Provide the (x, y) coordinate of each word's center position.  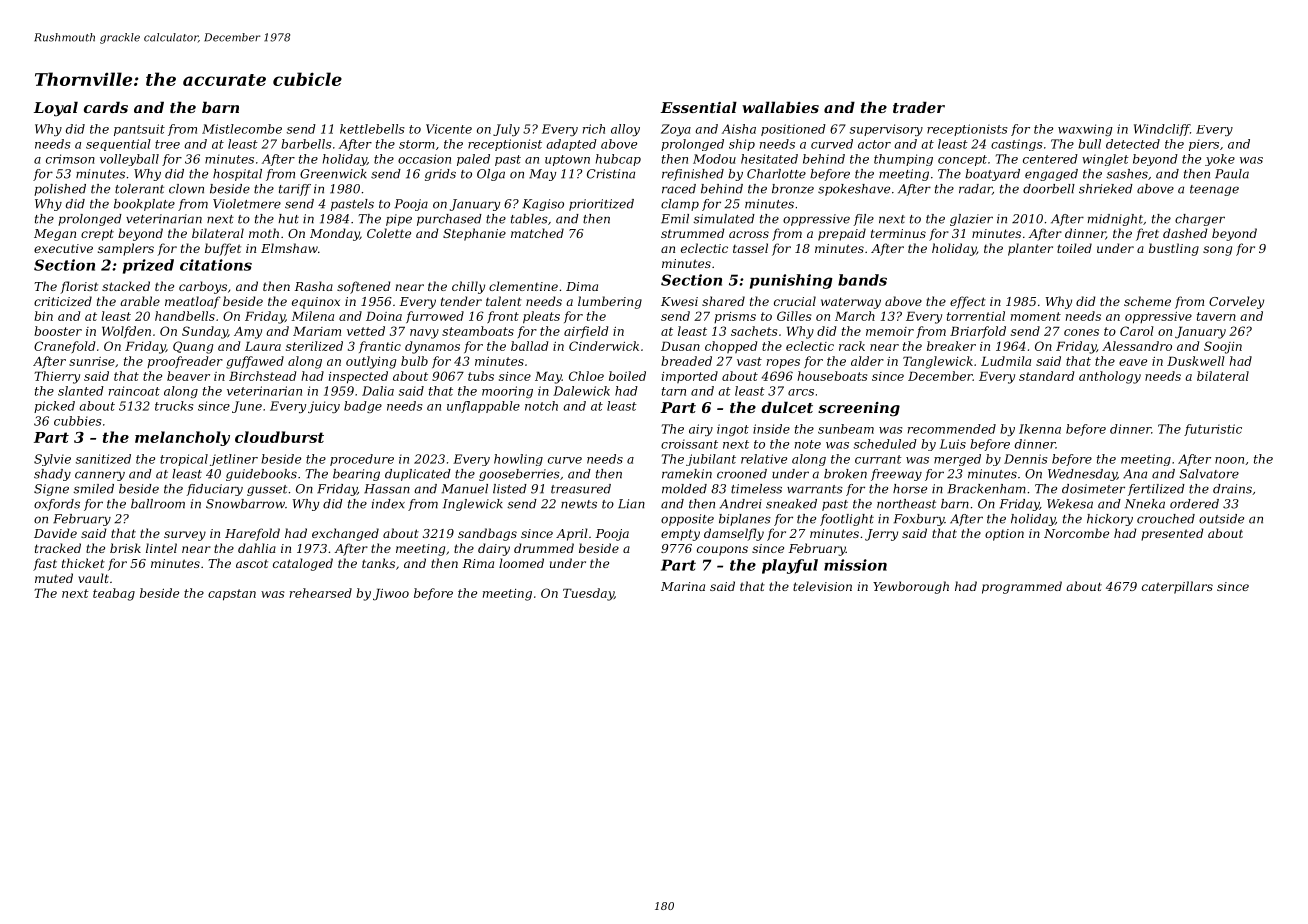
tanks (378, 563)
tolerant (139, 189)
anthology (1110, 377)
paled (473, 160)
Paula (1232, 174)
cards (106, 107)
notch (541, 406)
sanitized (103, 459)
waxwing (1085, 130)
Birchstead (262, 376)
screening (859, 409)
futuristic (1213, 430)
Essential (699, 107)
